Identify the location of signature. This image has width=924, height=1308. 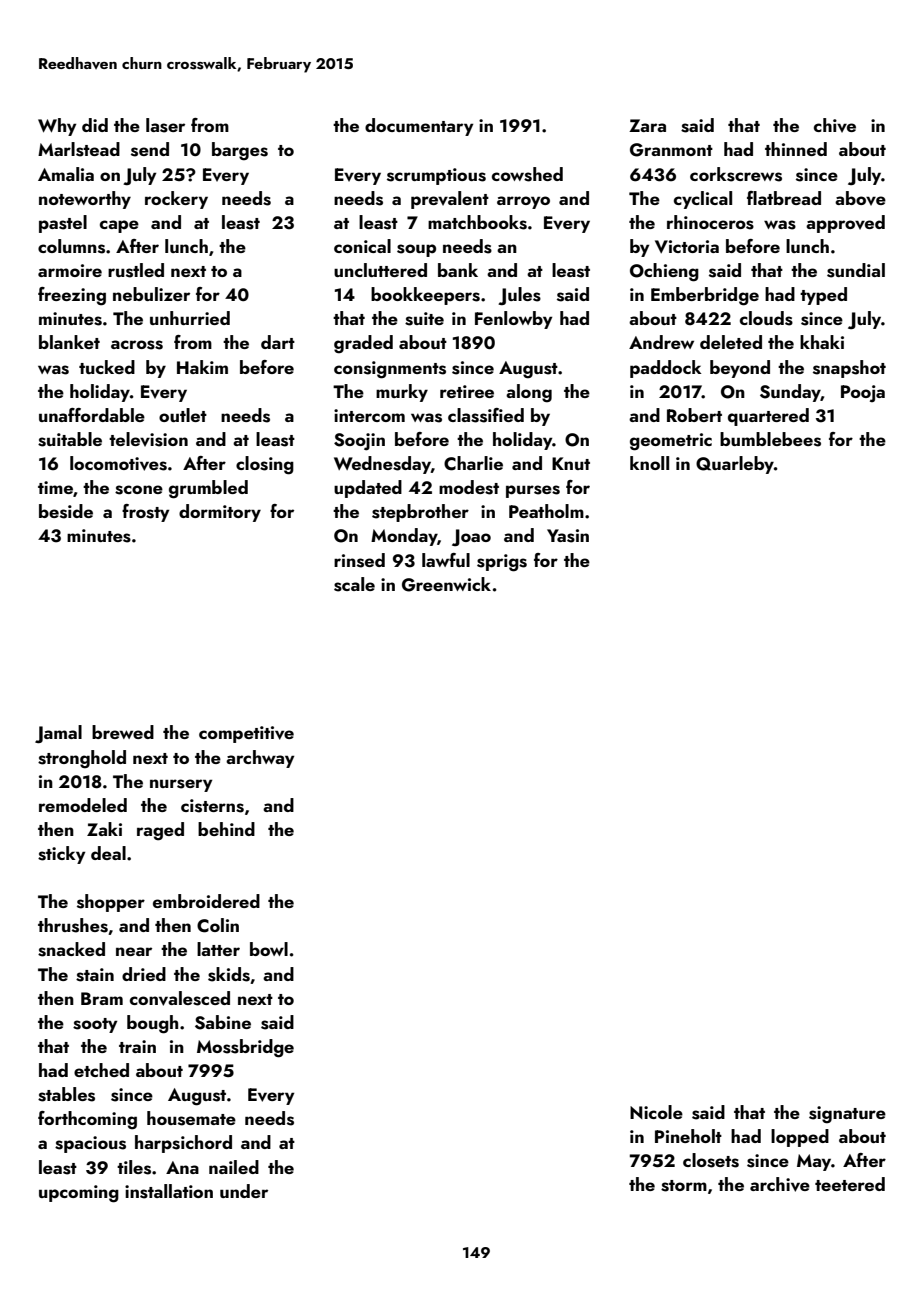
(847, 1115).
